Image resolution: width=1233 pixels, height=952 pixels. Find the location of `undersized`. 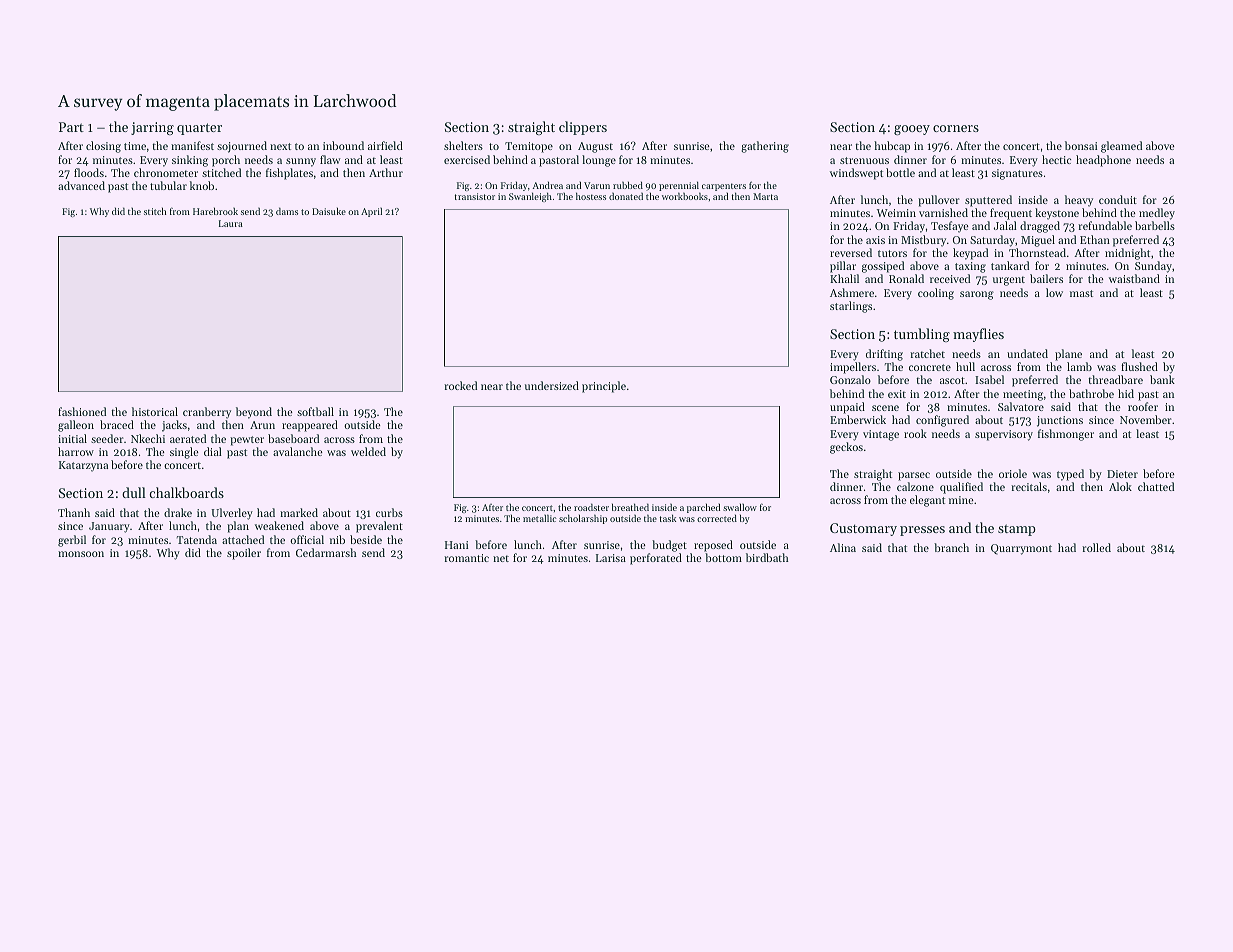

undersized is located at coordinates (552, 385).
